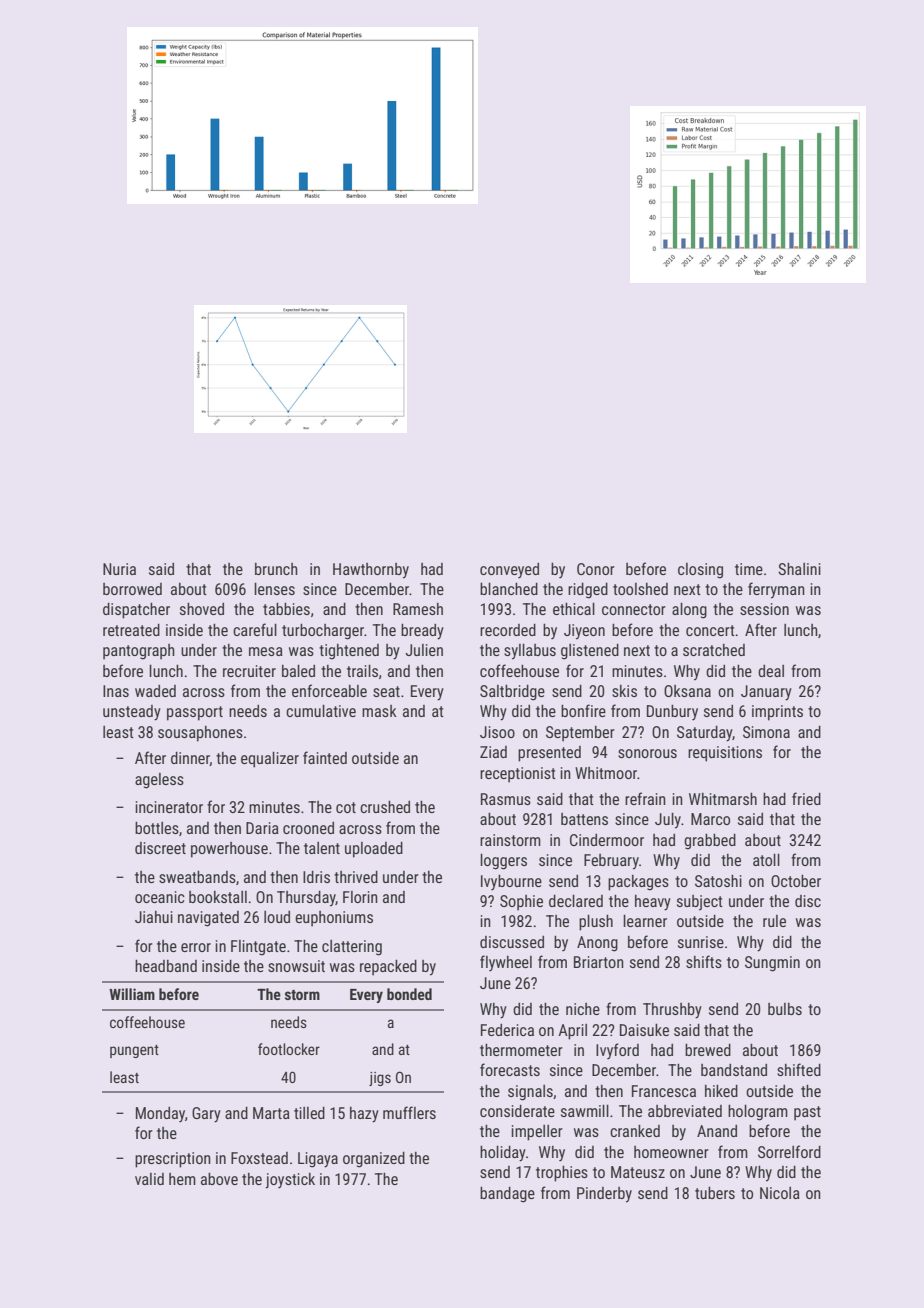  What do you see at coordinates (772, 964) in the screenshot?
I see `Sungmin` at bounding box center [772, 964].
